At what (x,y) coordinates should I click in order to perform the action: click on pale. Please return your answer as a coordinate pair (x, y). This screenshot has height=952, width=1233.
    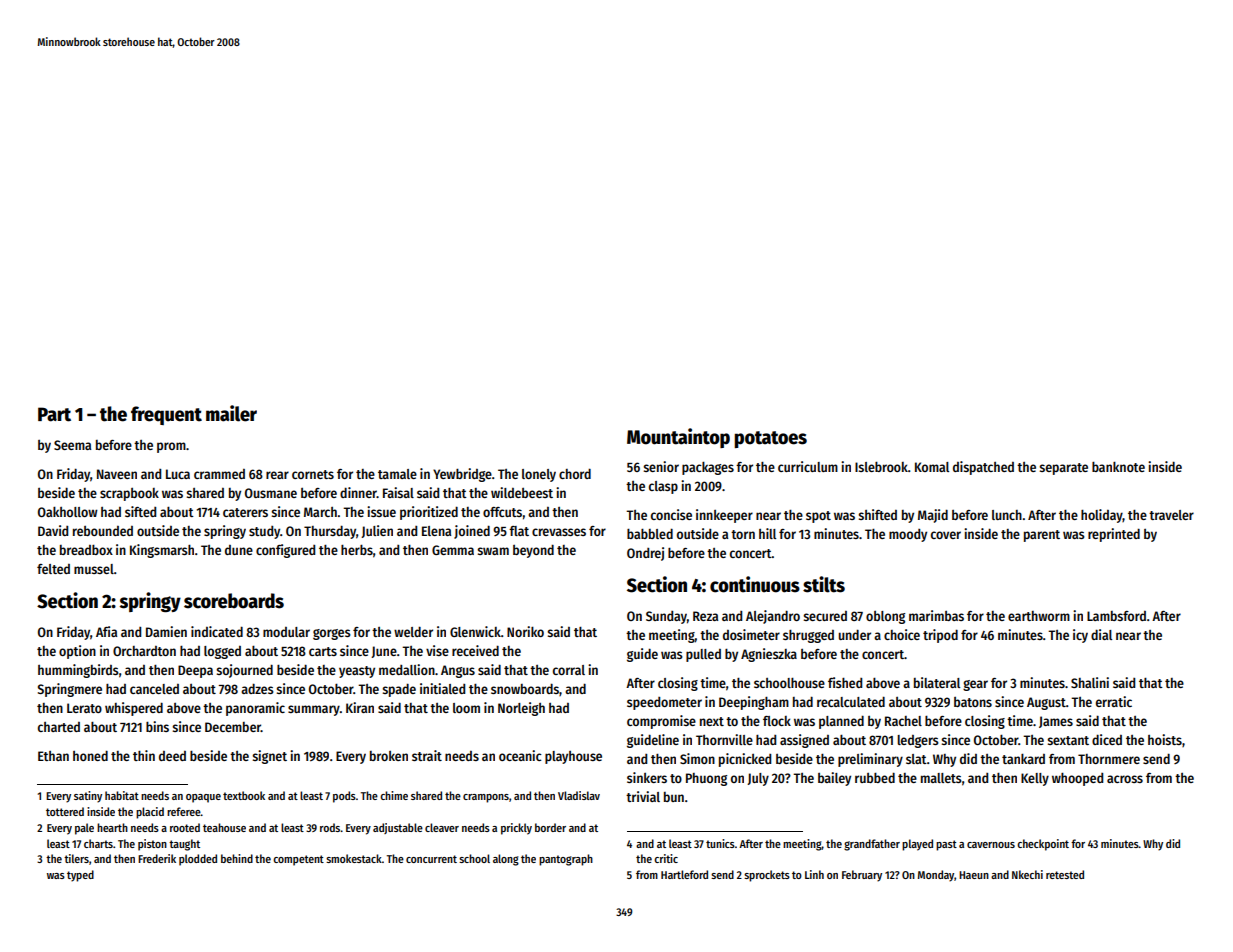
    Looking at the image, I should click on (84, 829).
